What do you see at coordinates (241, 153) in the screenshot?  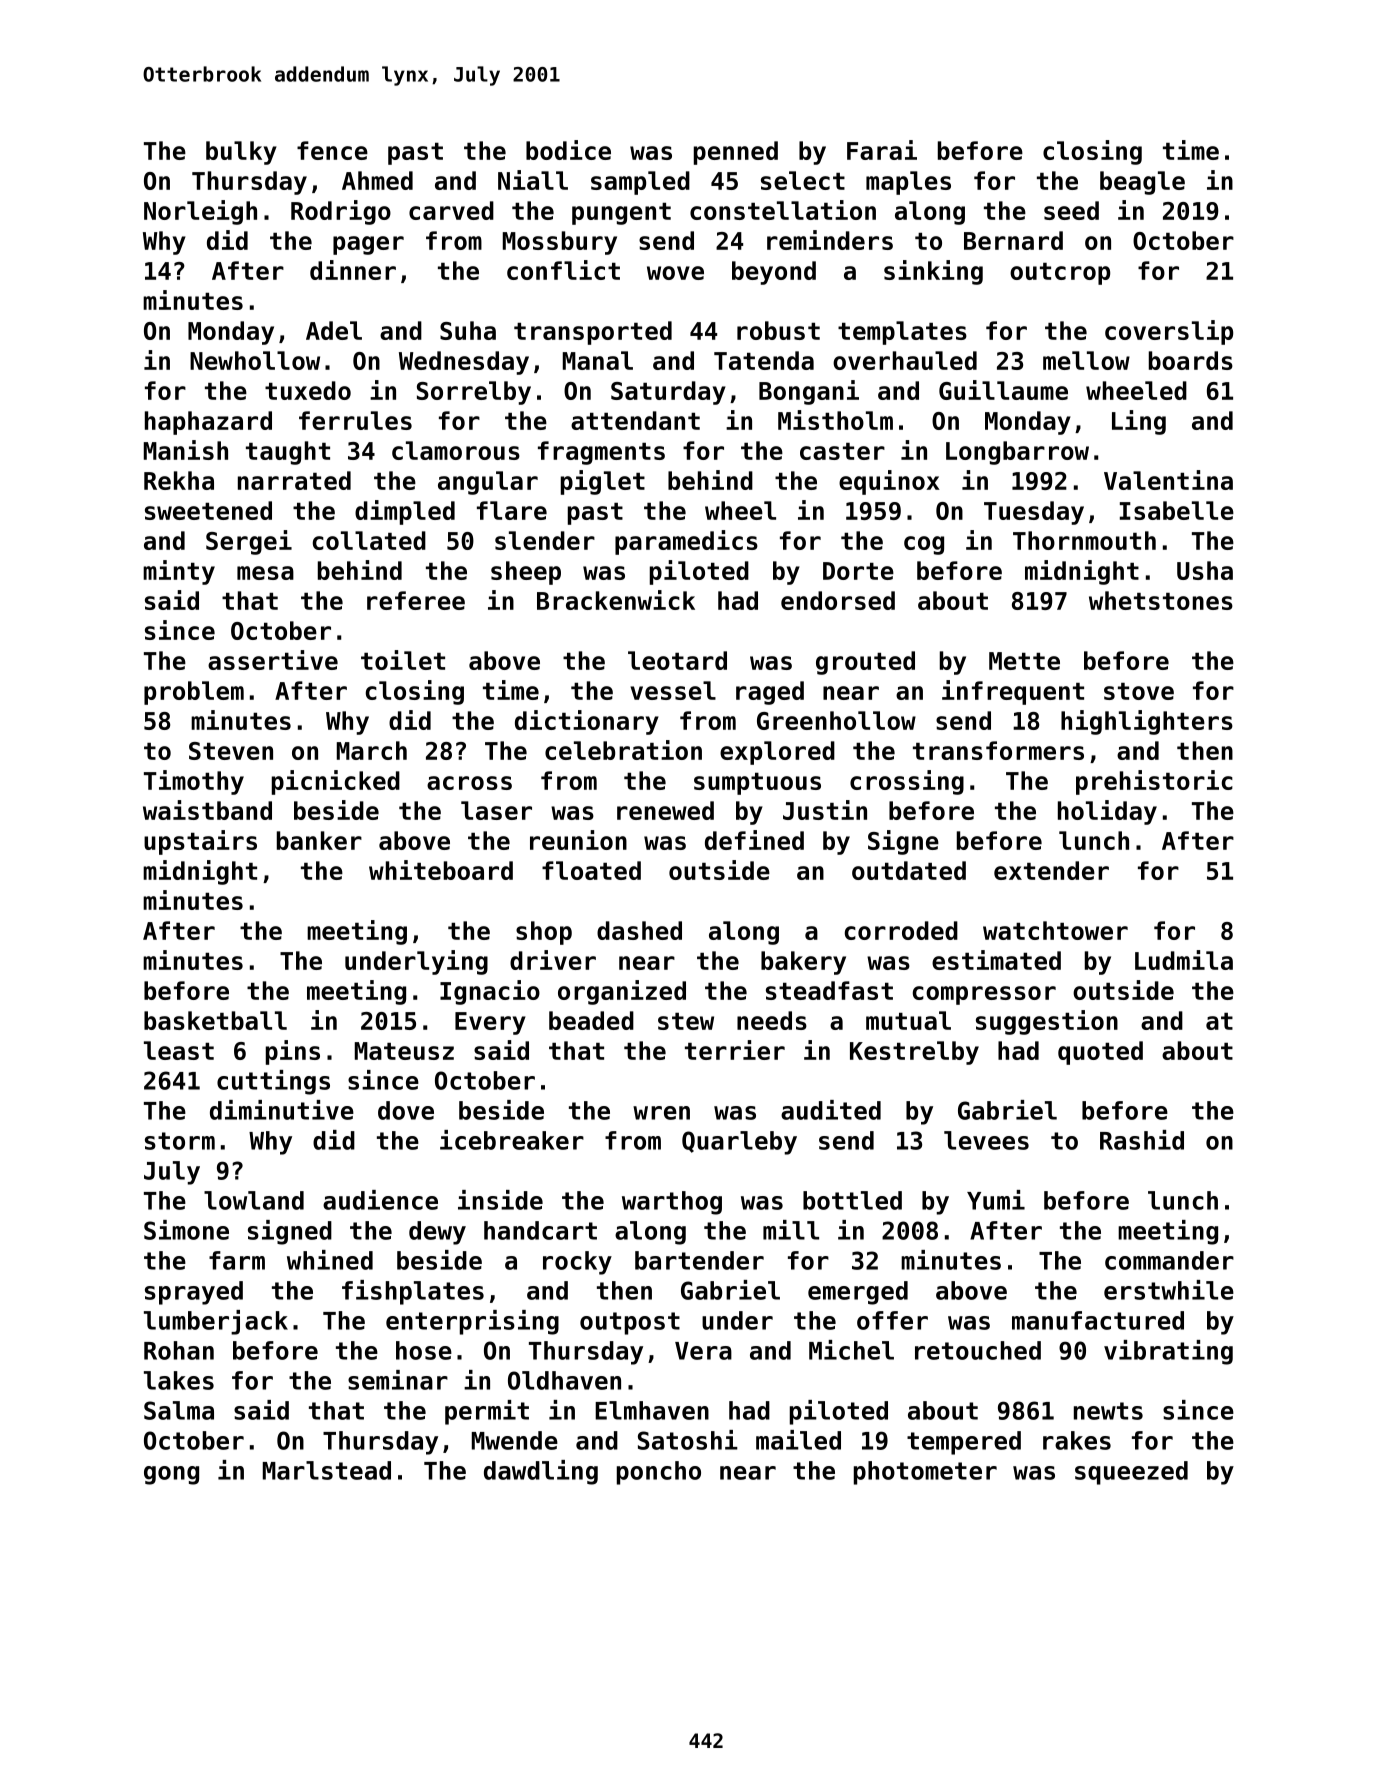 I see `bulky` at bounding box center [241, 153].
